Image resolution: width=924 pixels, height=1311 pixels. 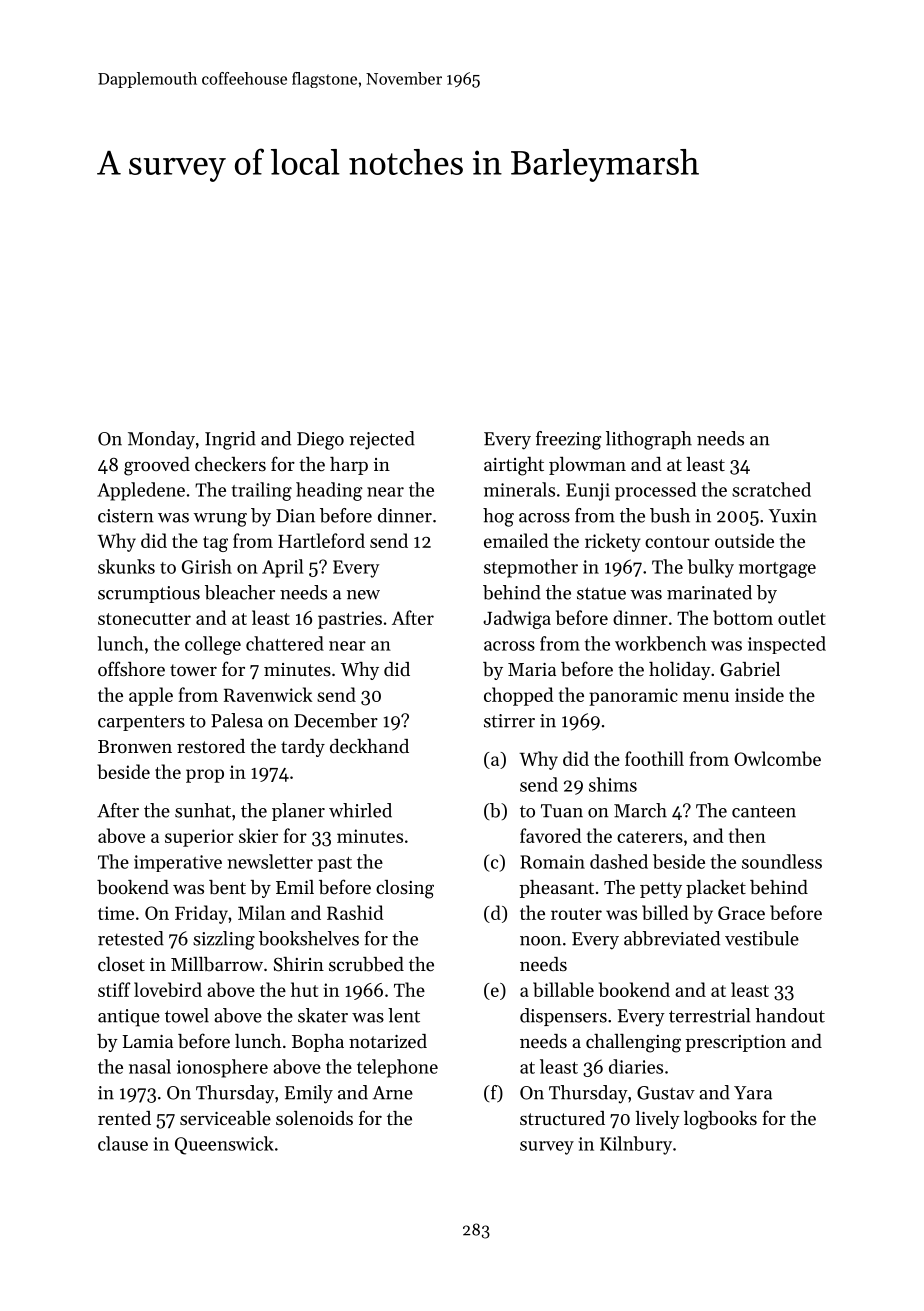 What do you see at coordinates (224, 1145) in the document?
I see `Queenswick` at bounding box center [224, 1145].
